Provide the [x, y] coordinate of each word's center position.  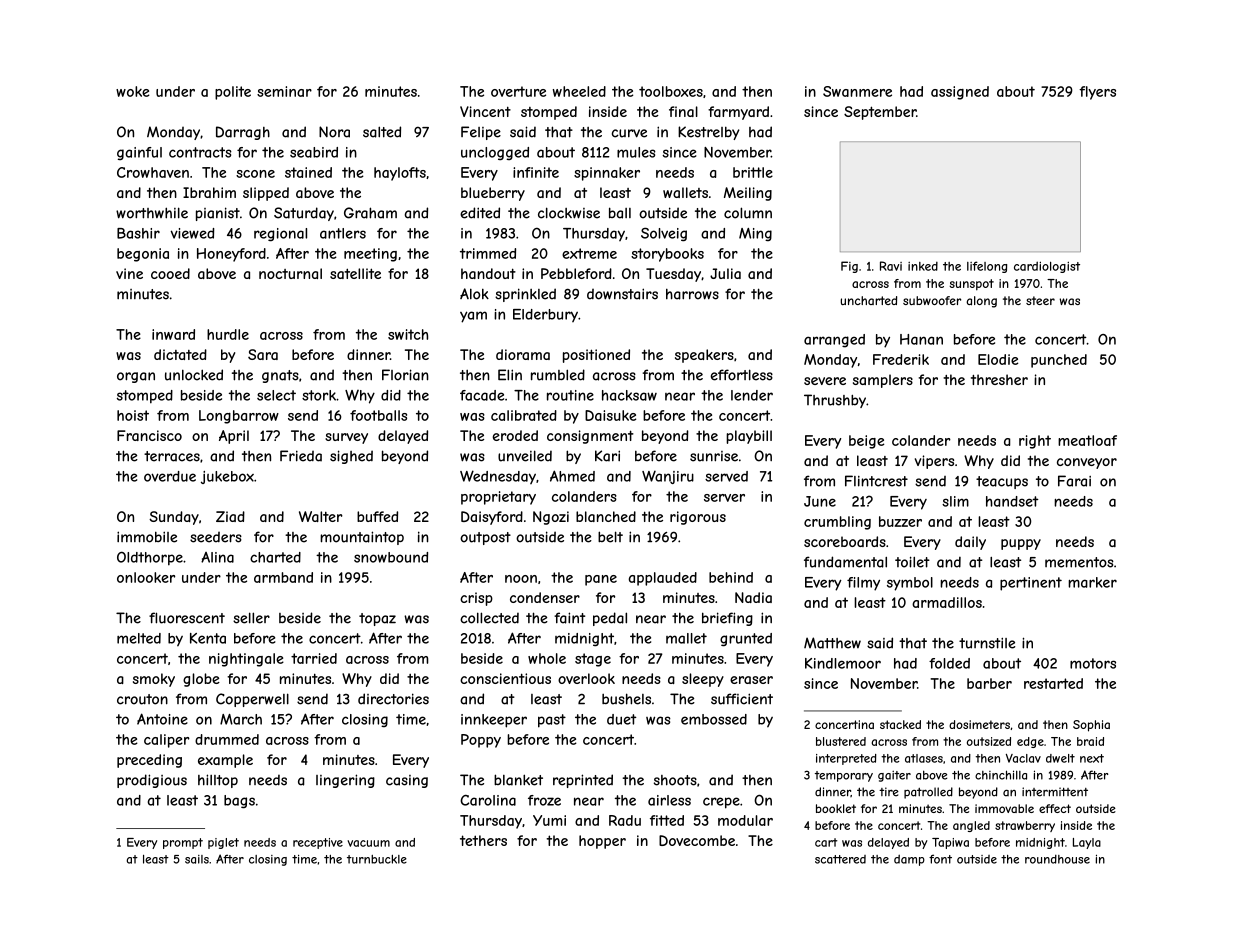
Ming [755, 234]
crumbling [837, 523]
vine [129, 273]
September [880, 113]
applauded [662, 579]
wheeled [579, 91]
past [552, 721]
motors [1093, 663]
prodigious [152, 781]
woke [133, 91]
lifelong [987, 267]
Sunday [174, 518]
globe [201, 680]
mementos [1079, 562]
